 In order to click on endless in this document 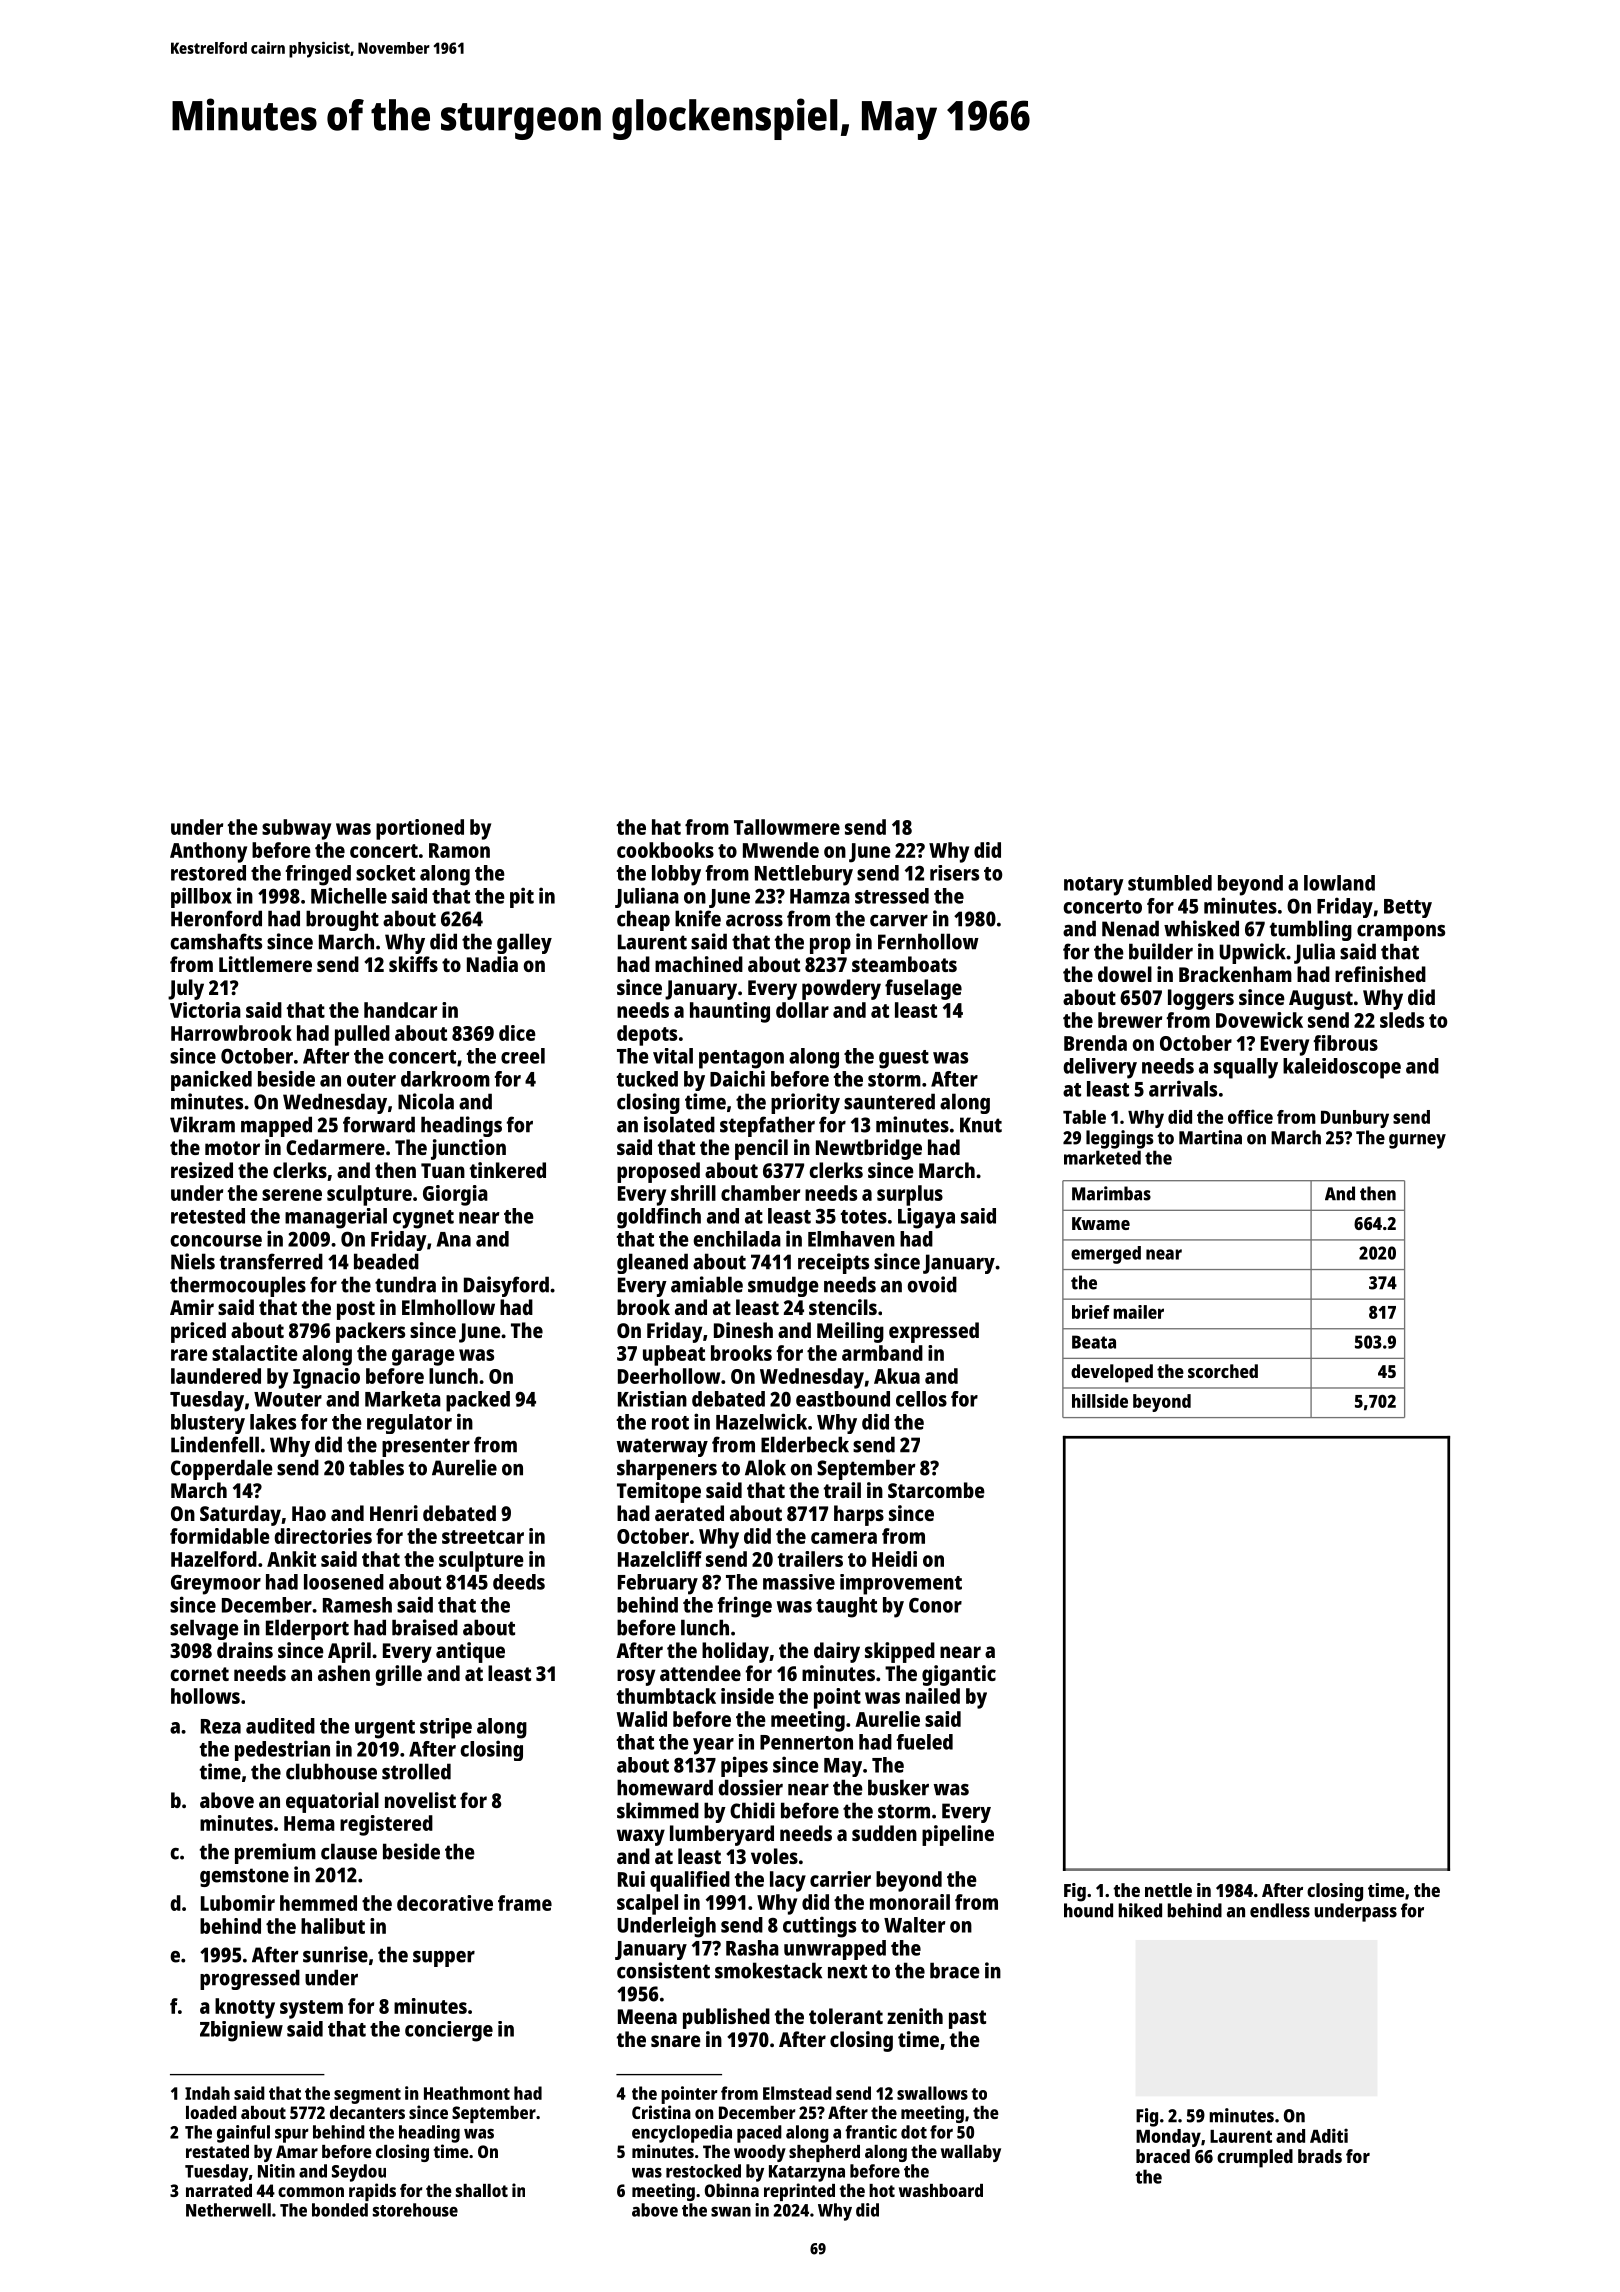, I will do `click(1280, 1910)`.
